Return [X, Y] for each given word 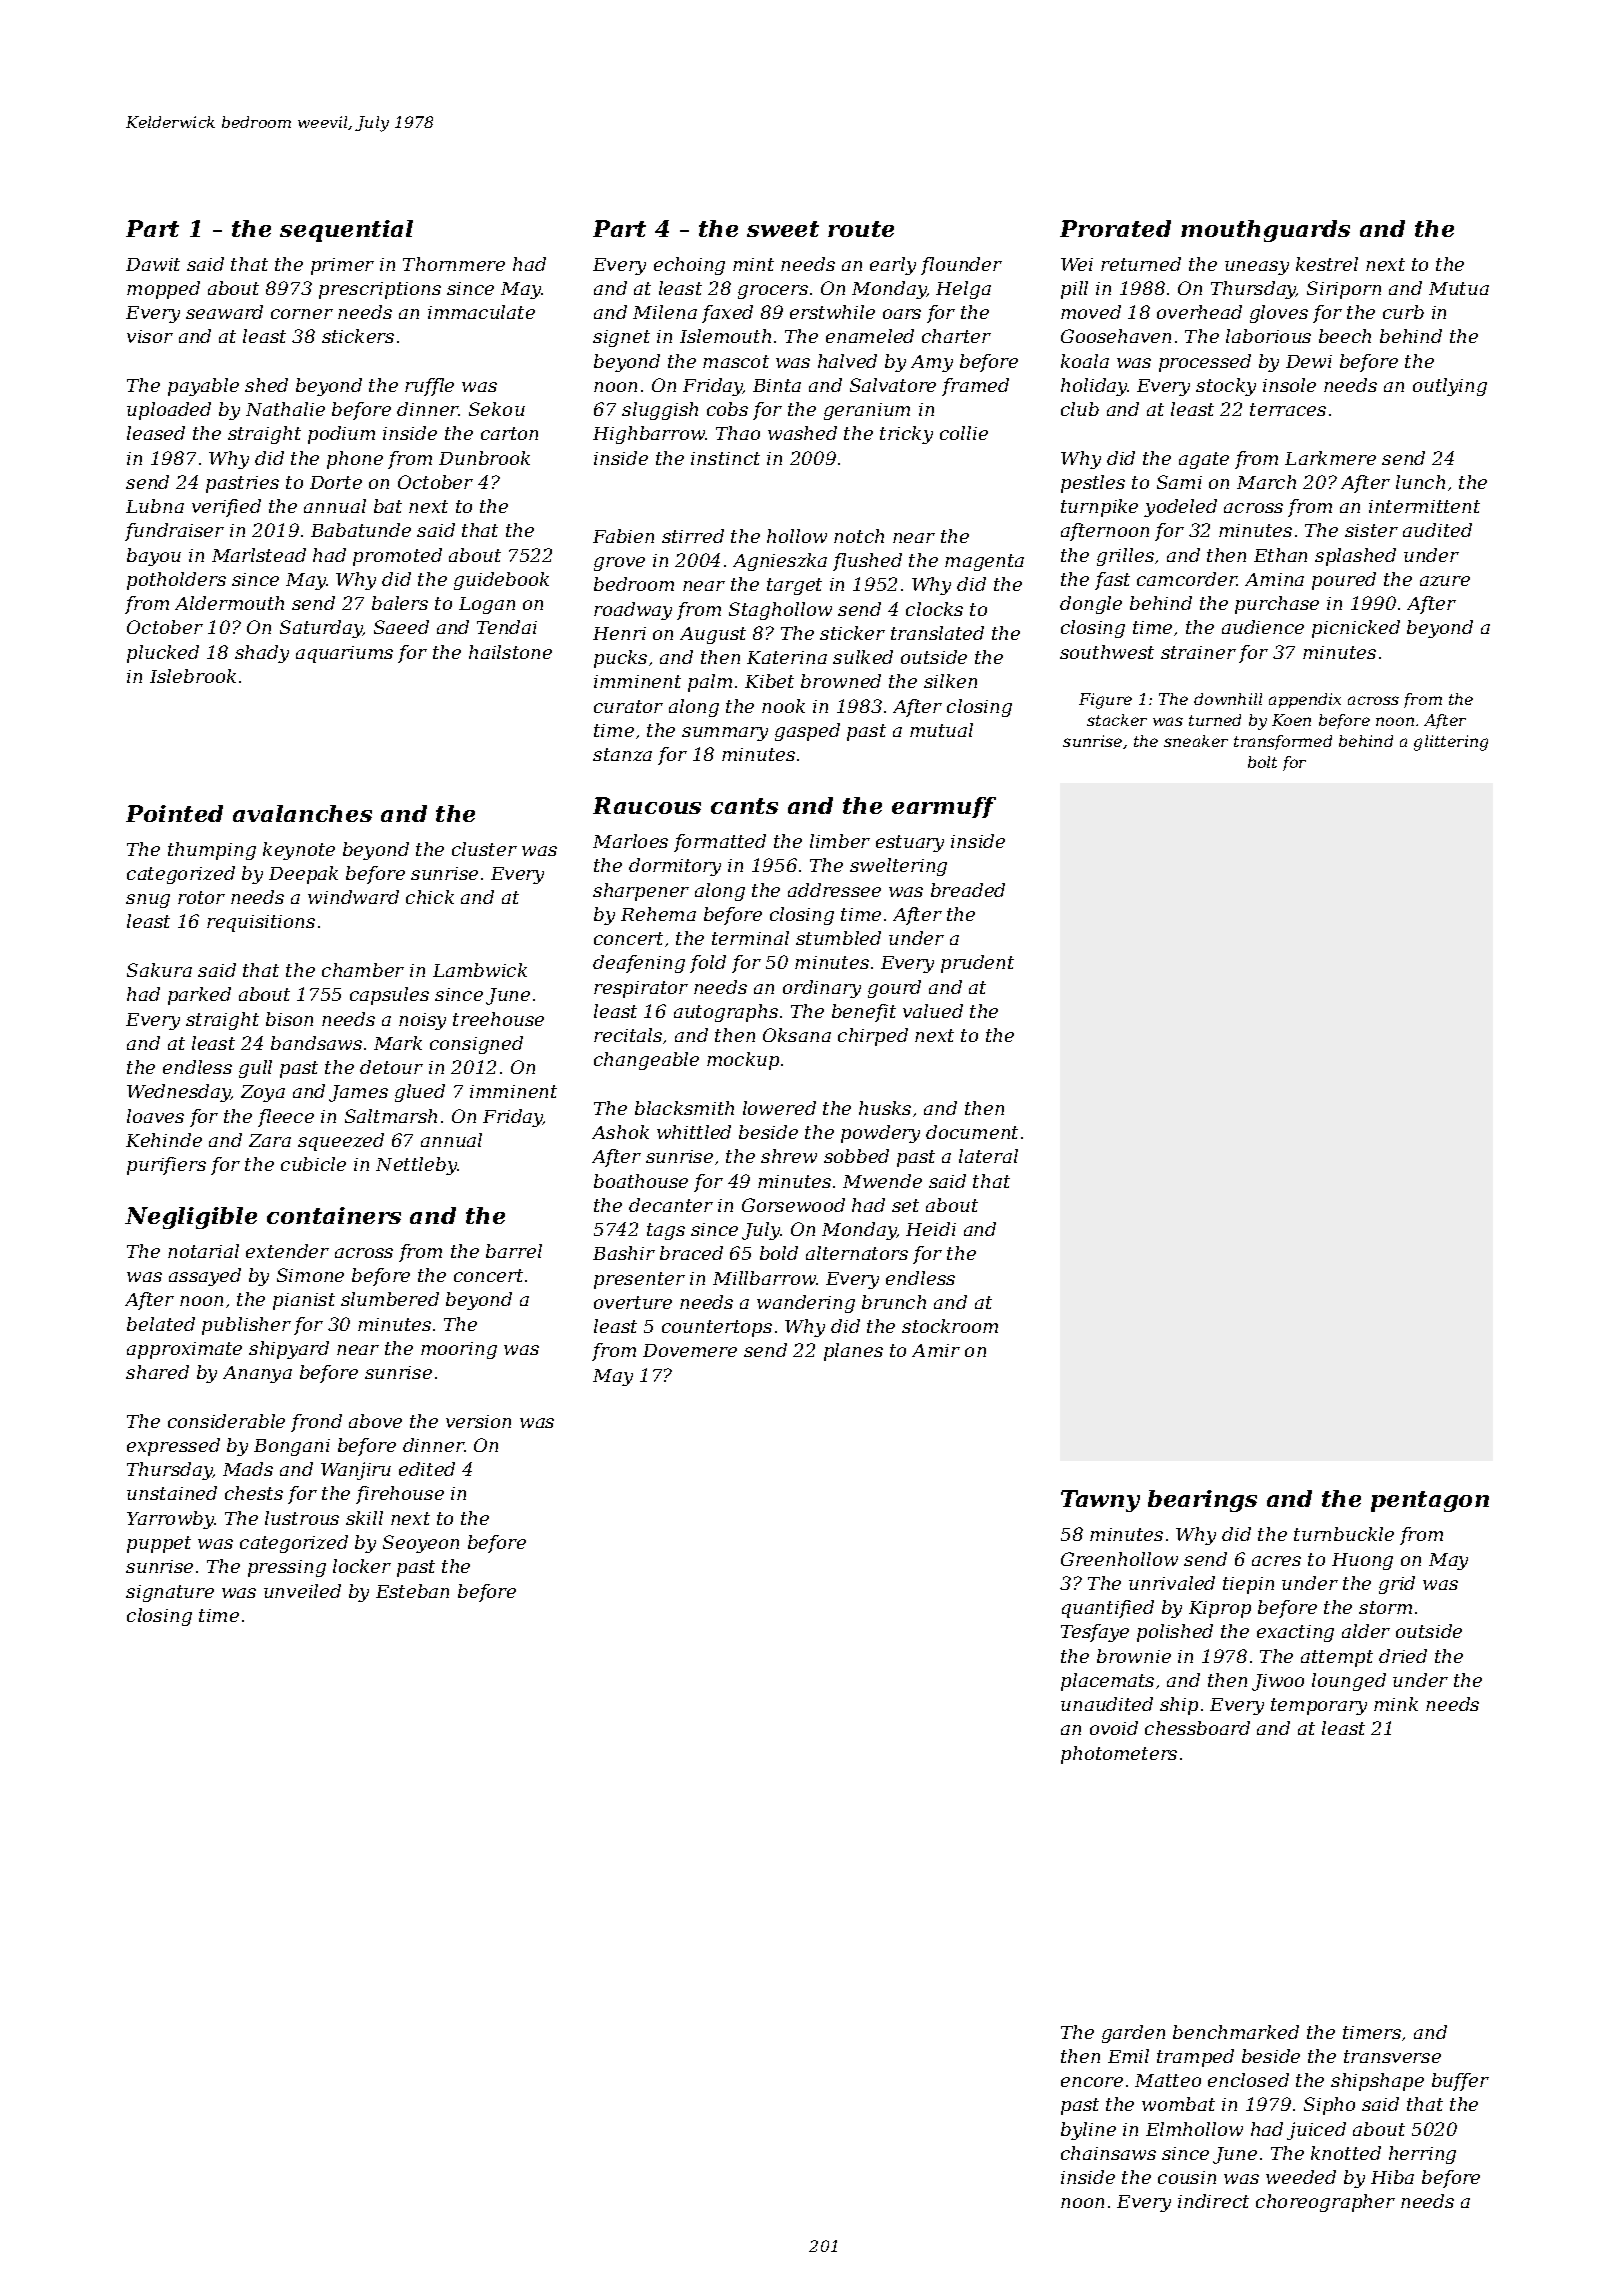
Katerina [787, 657]
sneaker [1196, 741]
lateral [988, 1156]
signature [170, 1593]
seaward [224, 312]
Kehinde [164, 1140]
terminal [750, 938]
